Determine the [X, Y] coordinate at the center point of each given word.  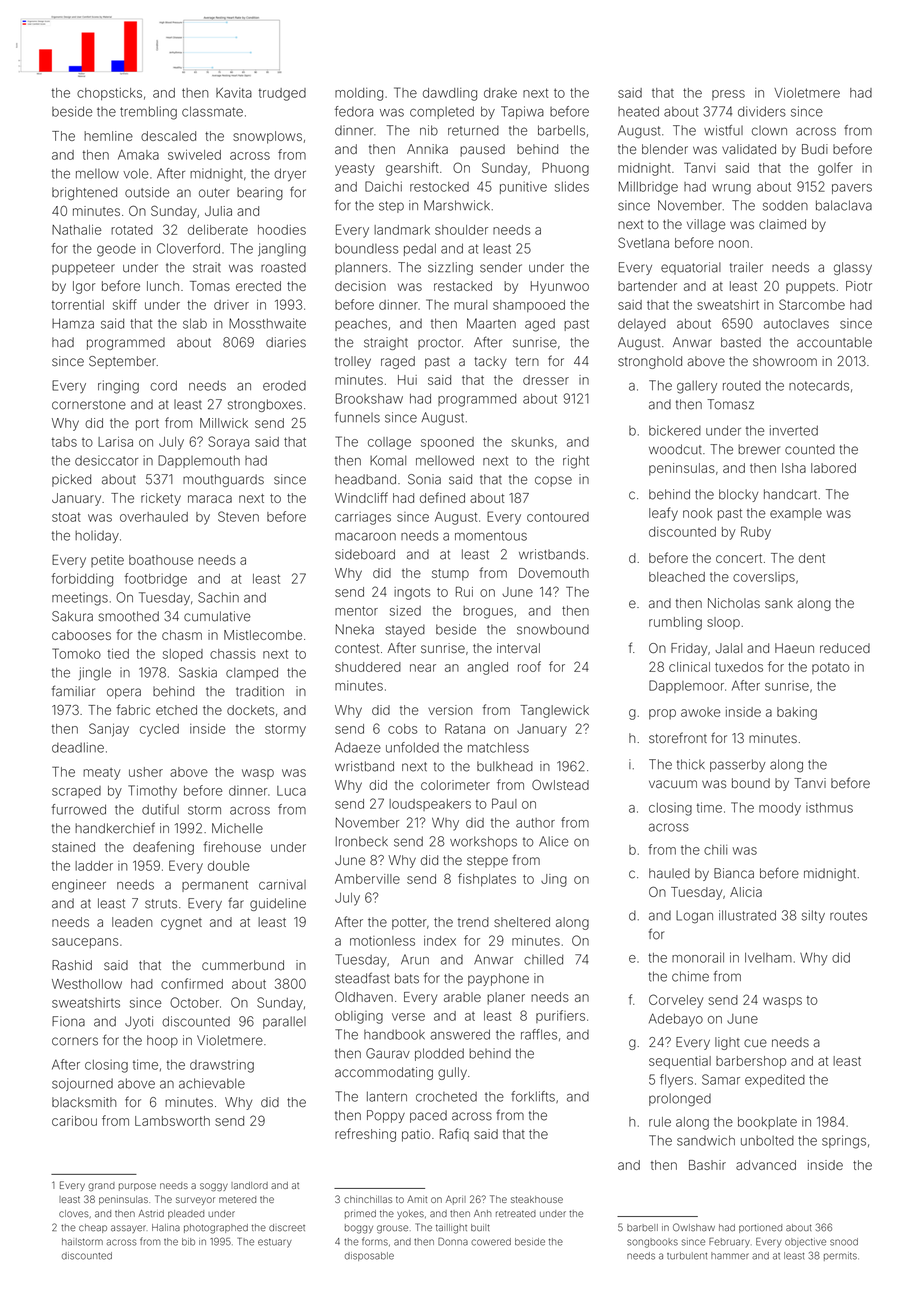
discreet [287, 1228]
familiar [73, 691]
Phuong [565, 169]
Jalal [728, 648]
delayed [642, 325]
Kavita [234, 93]
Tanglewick [555, 711]
